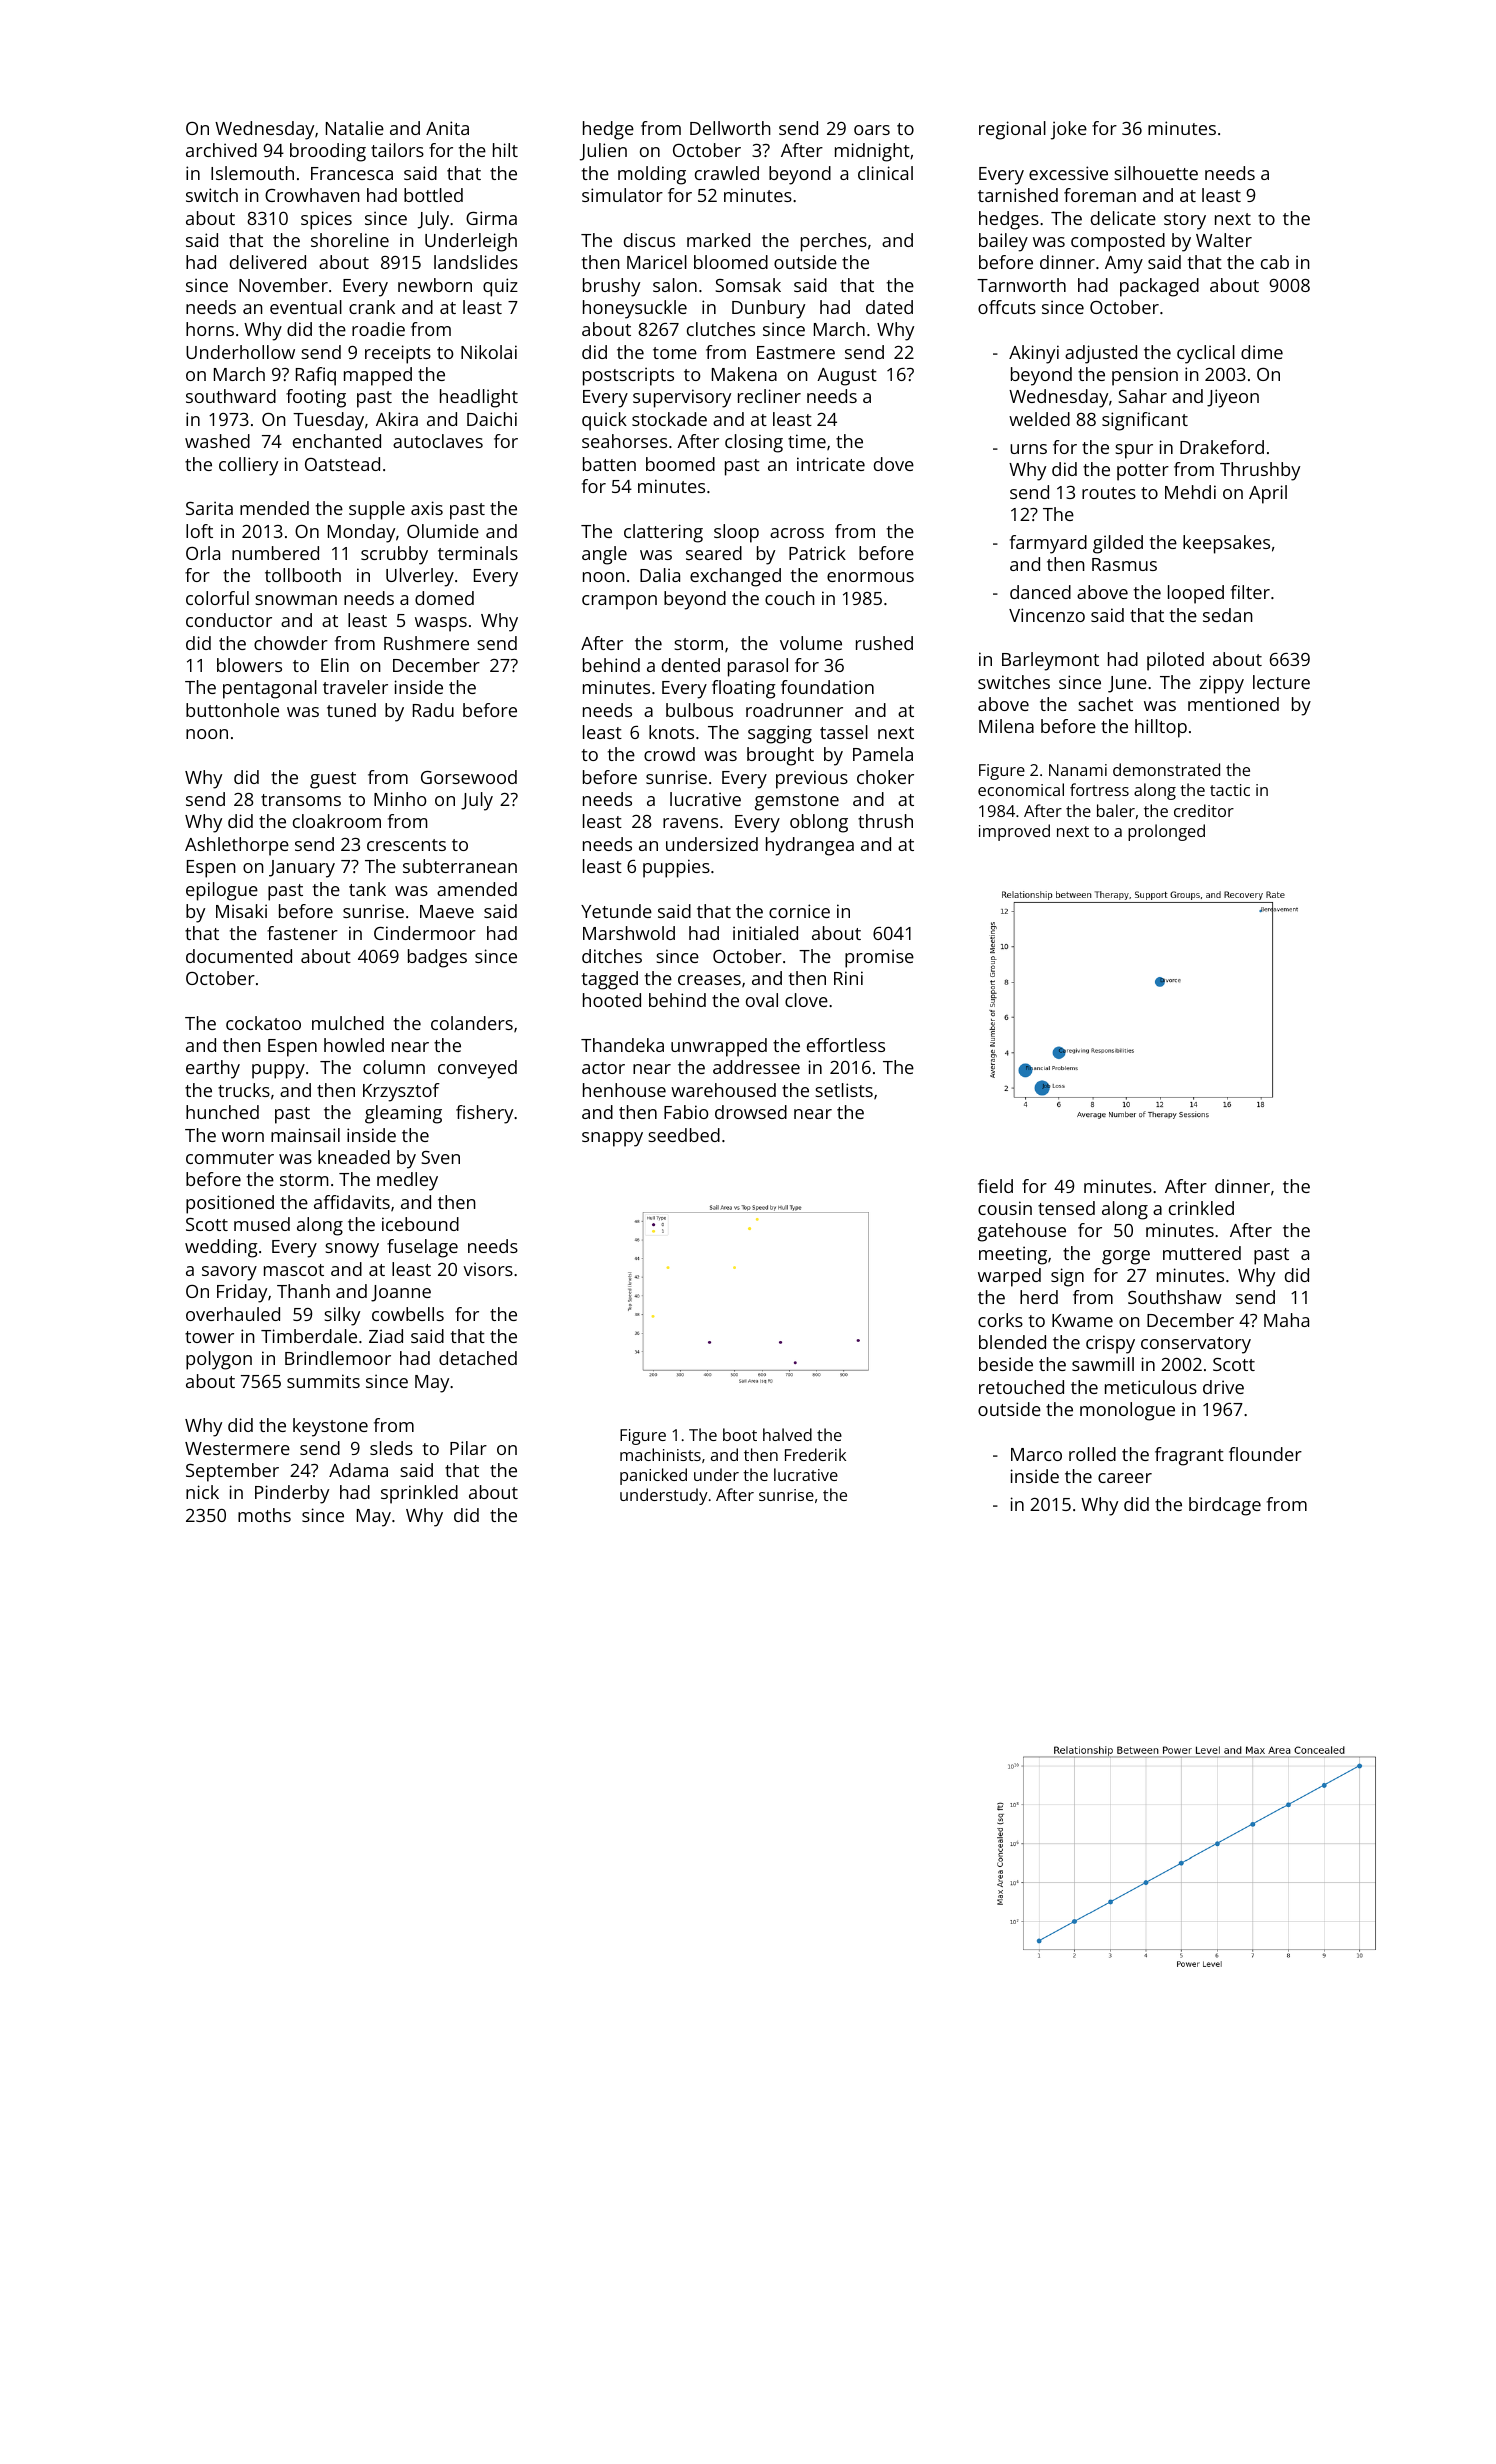  I want to click on intricate, so click(831, 464).
